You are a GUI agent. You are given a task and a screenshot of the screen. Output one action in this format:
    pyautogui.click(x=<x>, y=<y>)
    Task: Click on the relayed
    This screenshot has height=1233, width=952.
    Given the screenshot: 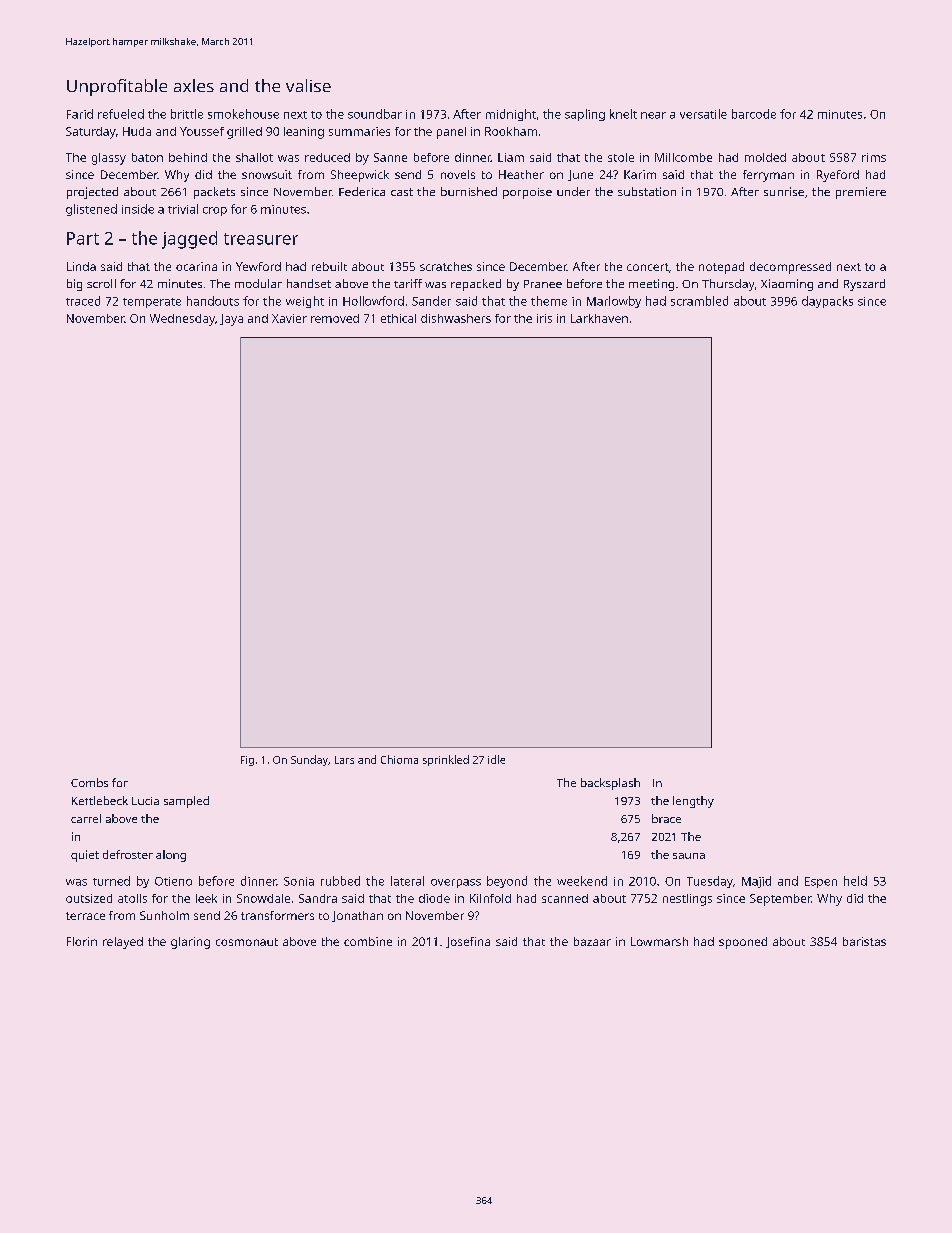 What is the action you would take?
    pyautogui.click(x=123, y=943)
